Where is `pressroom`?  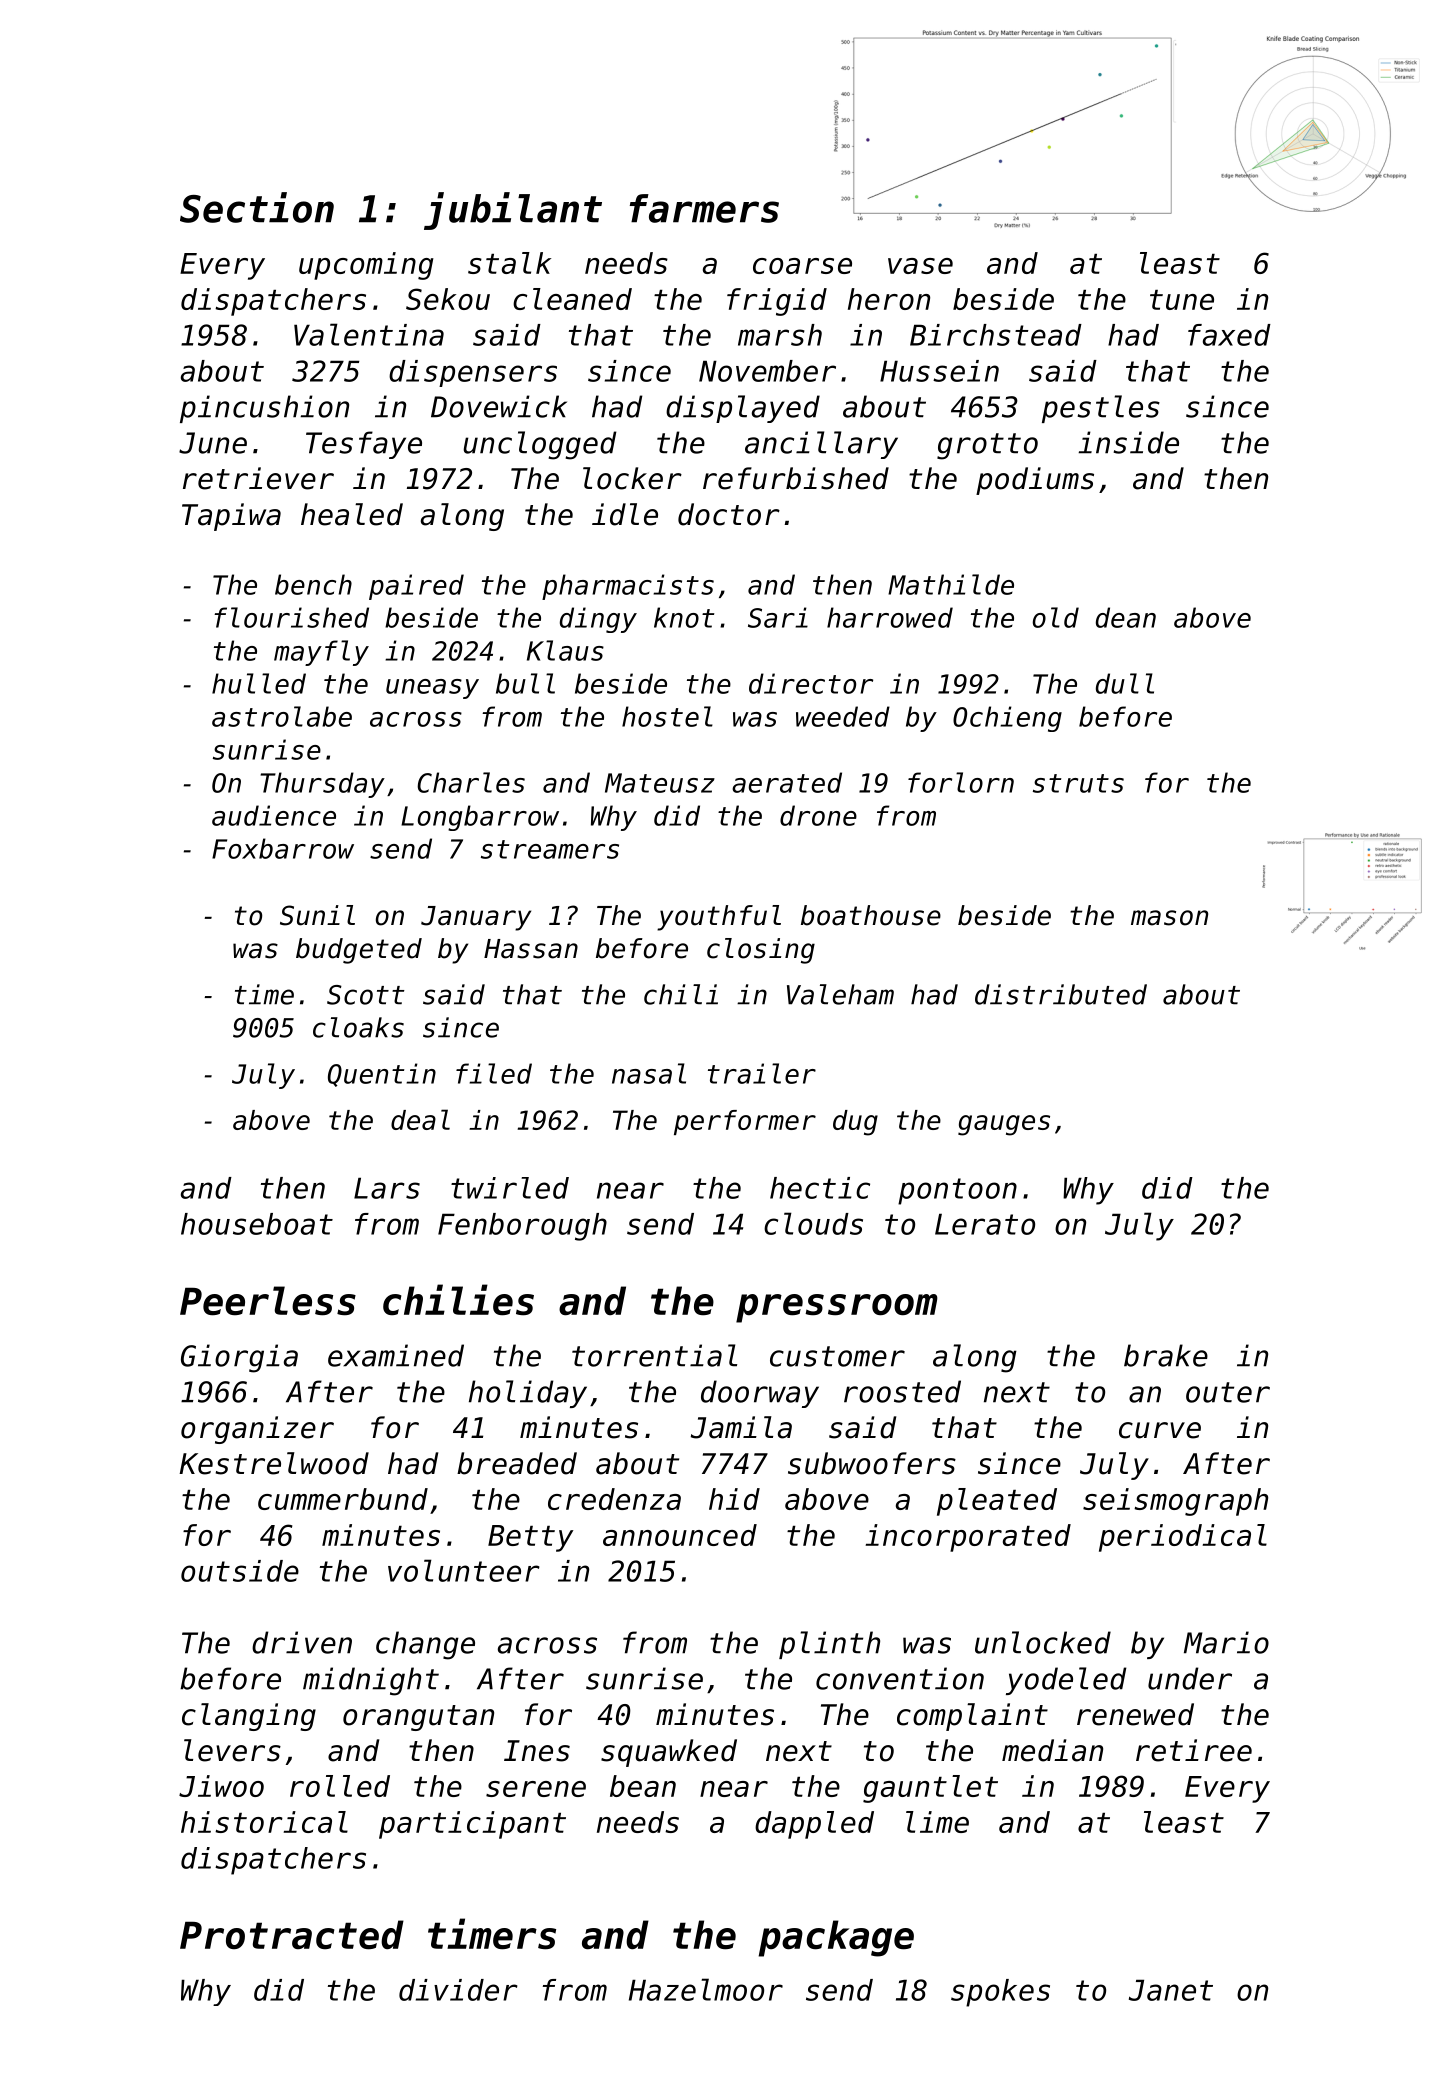
pressroom is located at coordinates (837, 1308).
